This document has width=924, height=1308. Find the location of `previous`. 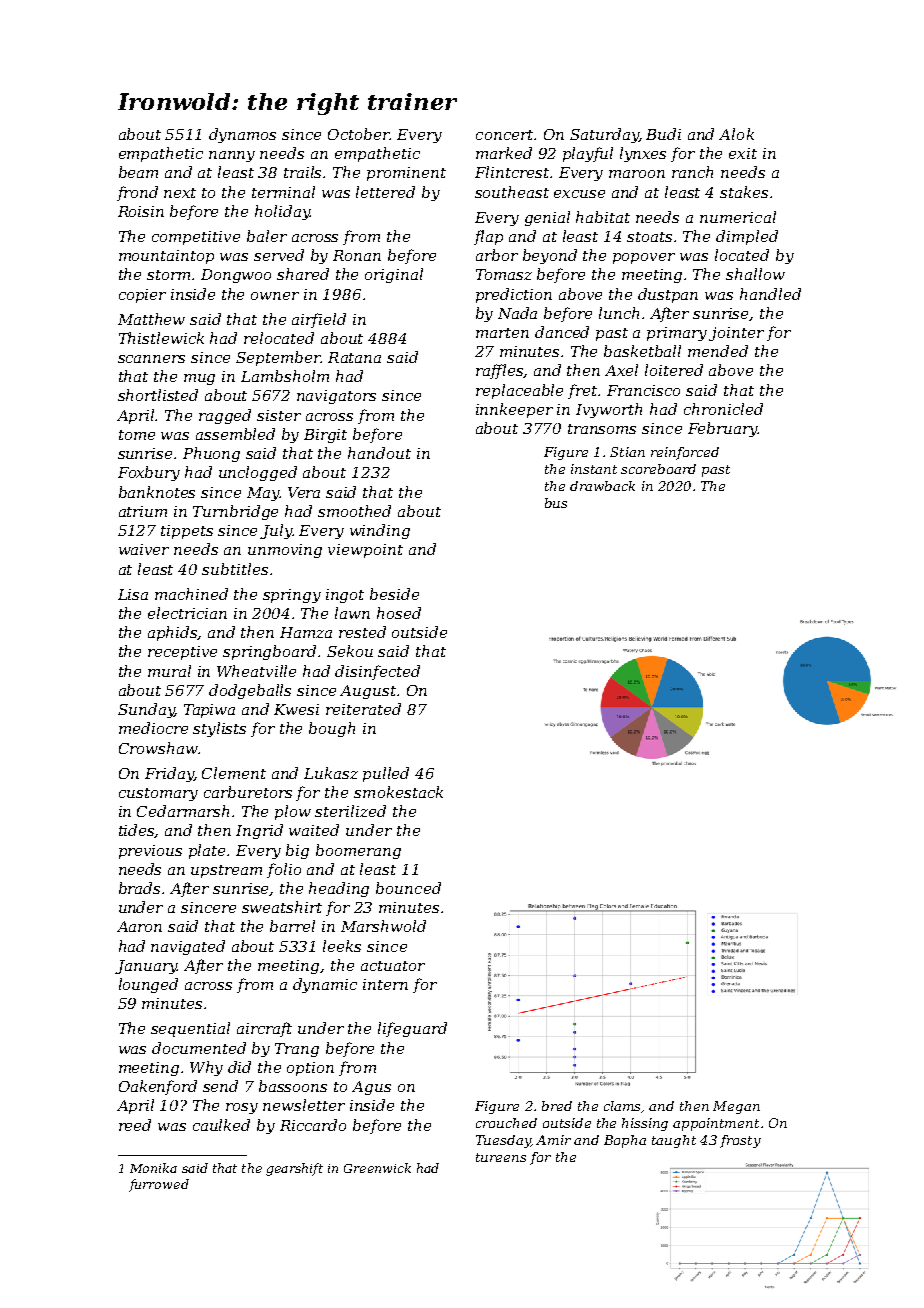

previous is located at coordinates (150, 852).
